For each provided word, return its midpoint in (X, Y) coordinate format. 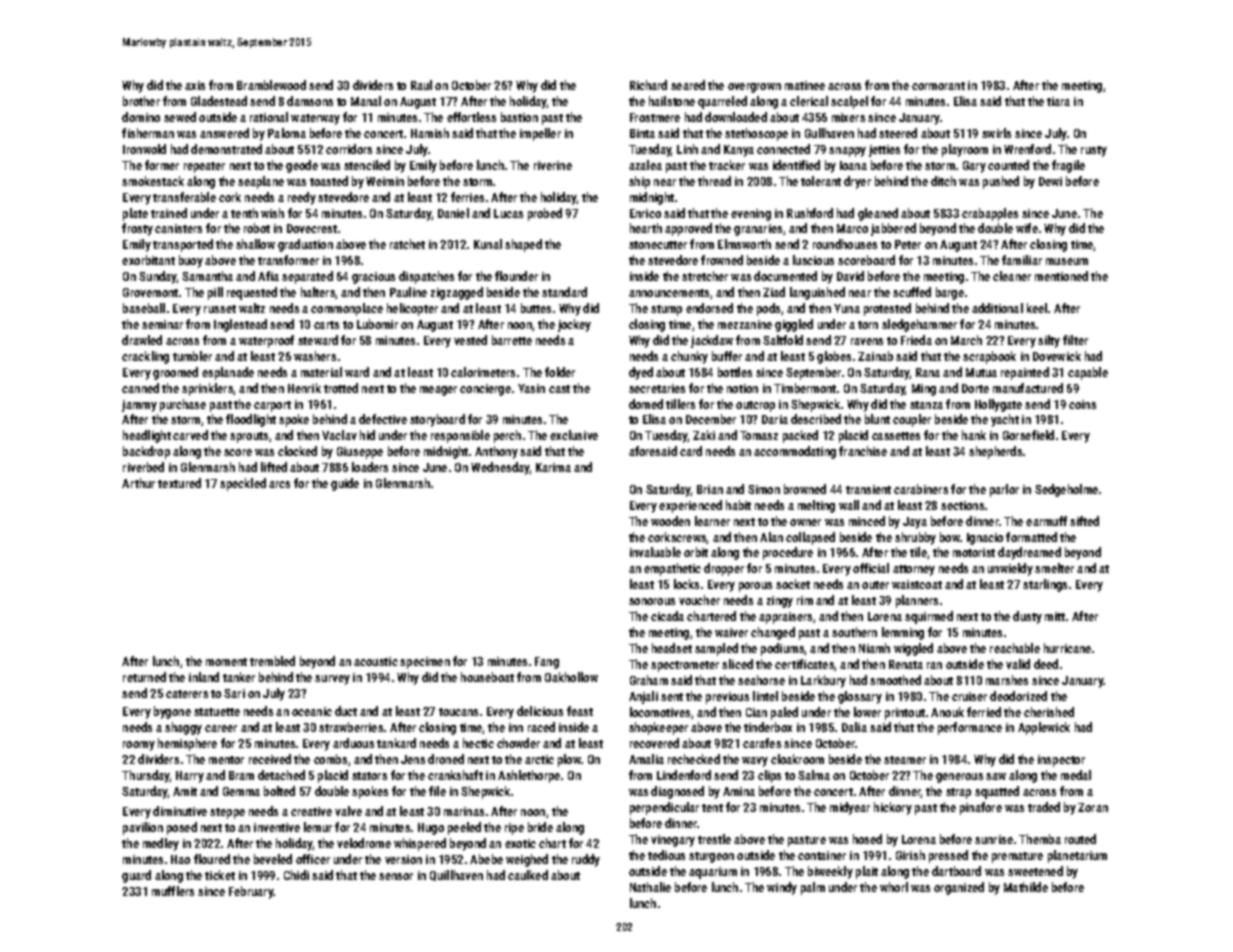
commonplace (347, 309)
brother (141, 101)
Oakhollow (571, 677)
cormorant (938, 86)
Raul (421, 85)
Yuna (847, 308)
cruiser (969, 696)
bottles (735, 372)
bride (540, 827)
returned (144, 677)
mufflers (173, 891)
